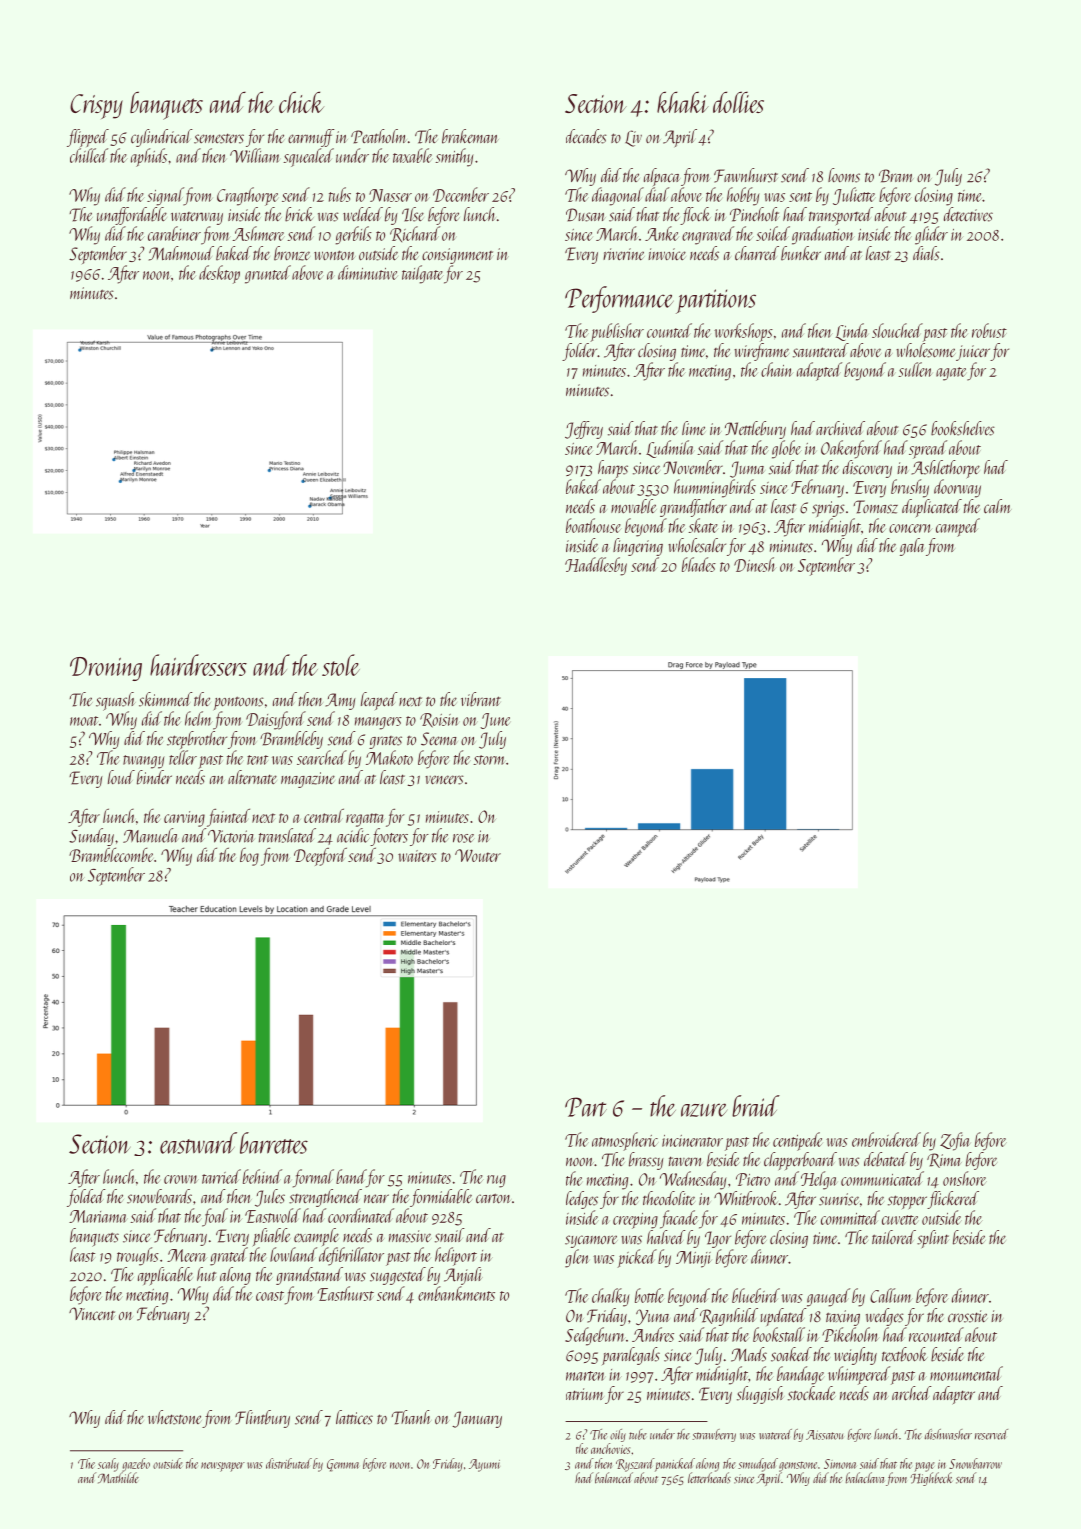  Describe the element at coordinates (378, 136) in the screenshot. I see `Peatholm` at that location.
